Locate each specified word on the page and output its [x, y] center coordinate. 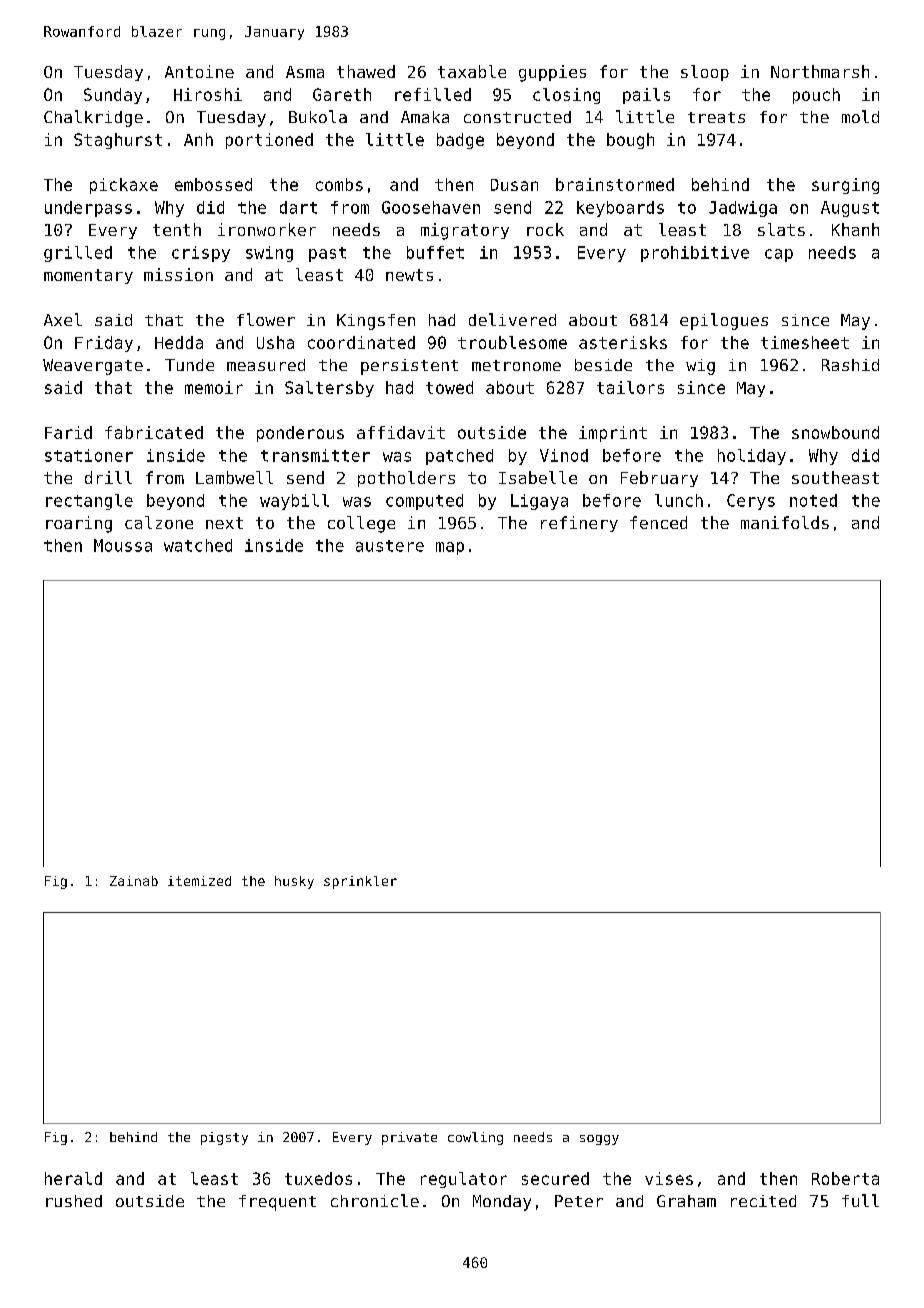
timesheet [805, 342]
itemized [199, 881]
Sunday [113, 96]
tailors [630, 387]
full [860, 1200]
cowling [475, 1138]
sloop [705, 73]
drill [108, 477]
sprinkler [360, 882]
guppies [552, 73]
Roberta [845, 1178]
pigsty [224, 1138]
